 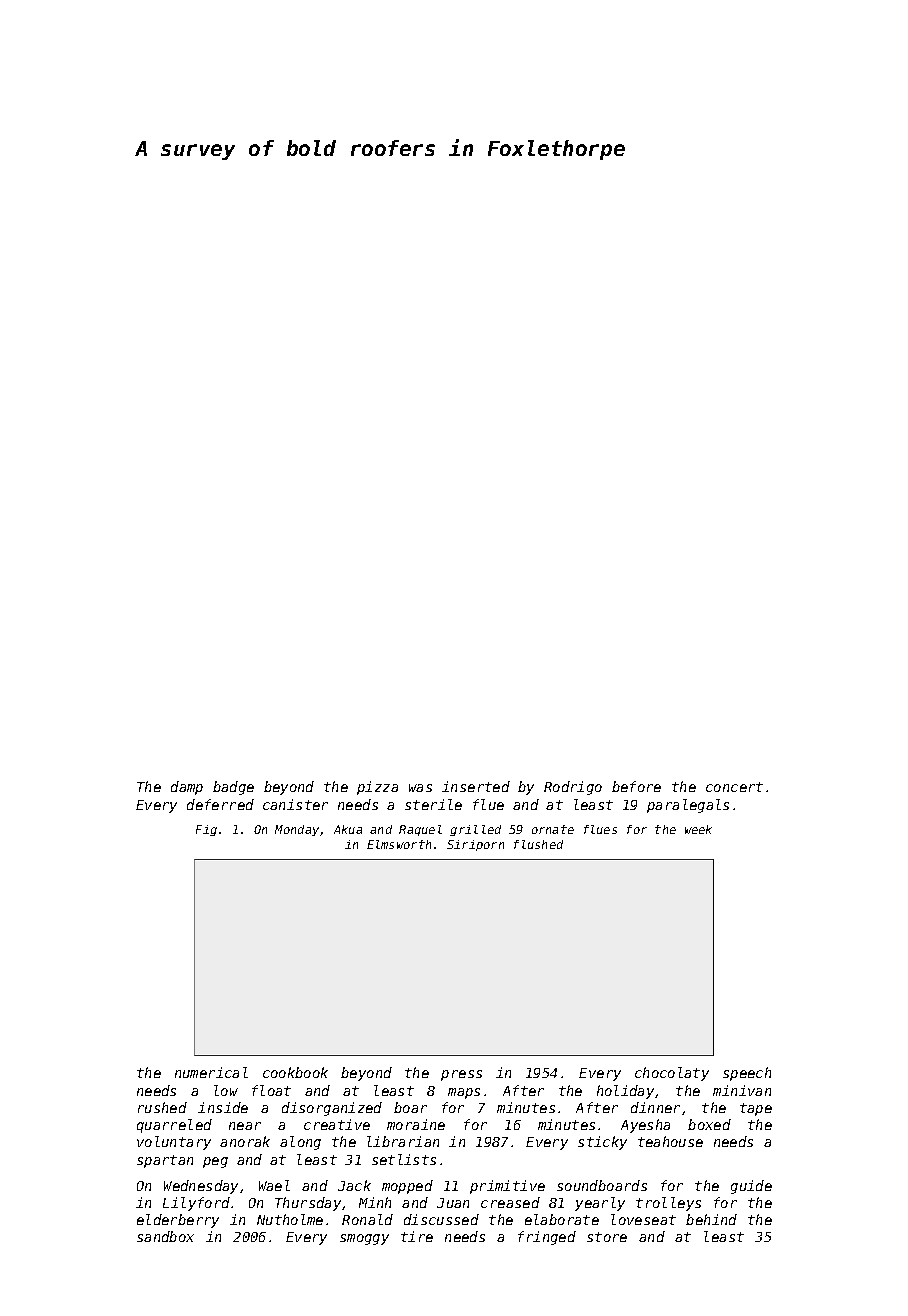 What do you see at coordinates (337, 1124) in the screenshot?
I see `creative` at bounding box center [337, 1124].
